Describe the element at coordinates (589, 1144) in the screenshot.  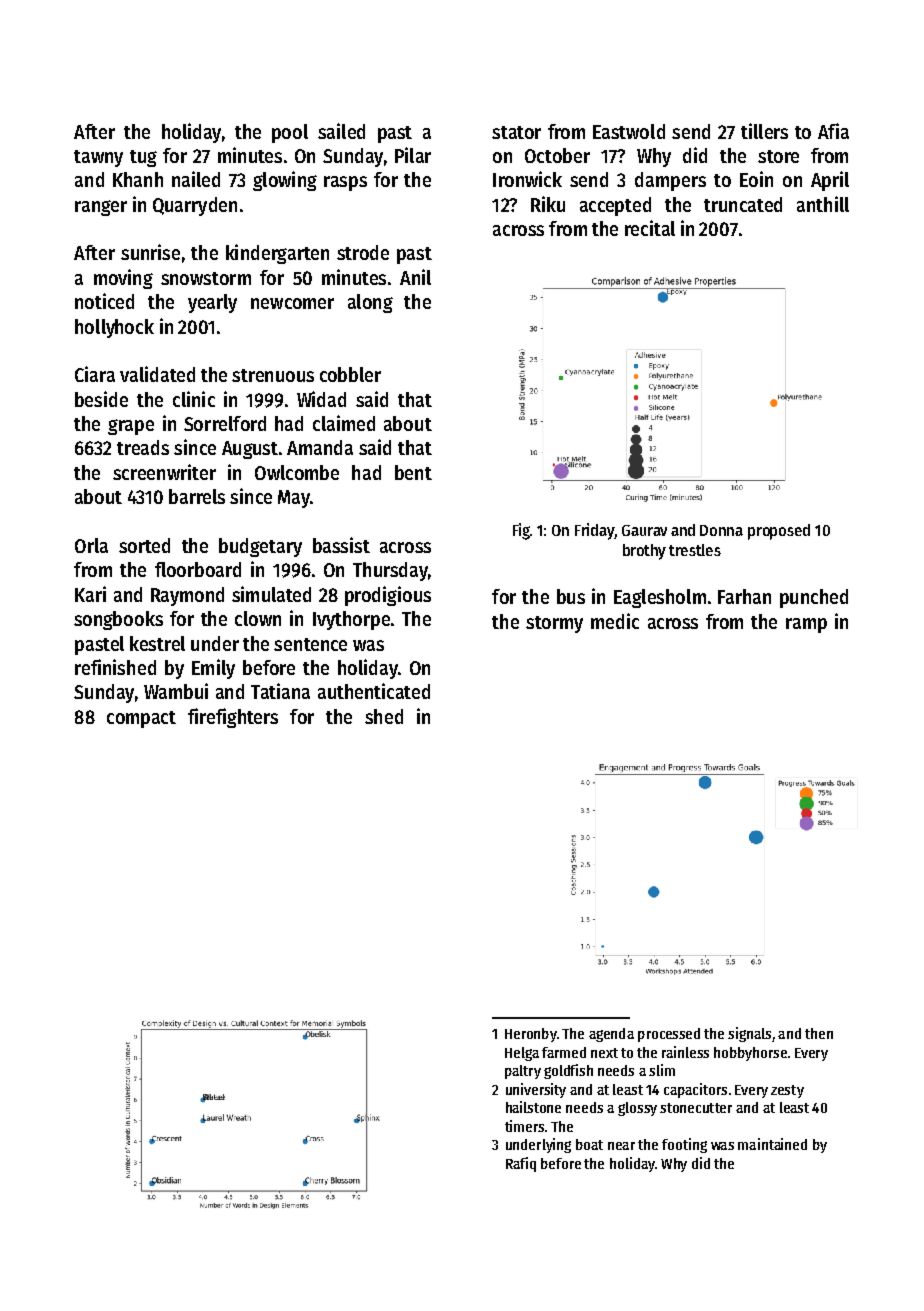
I see `boat` at that location.
